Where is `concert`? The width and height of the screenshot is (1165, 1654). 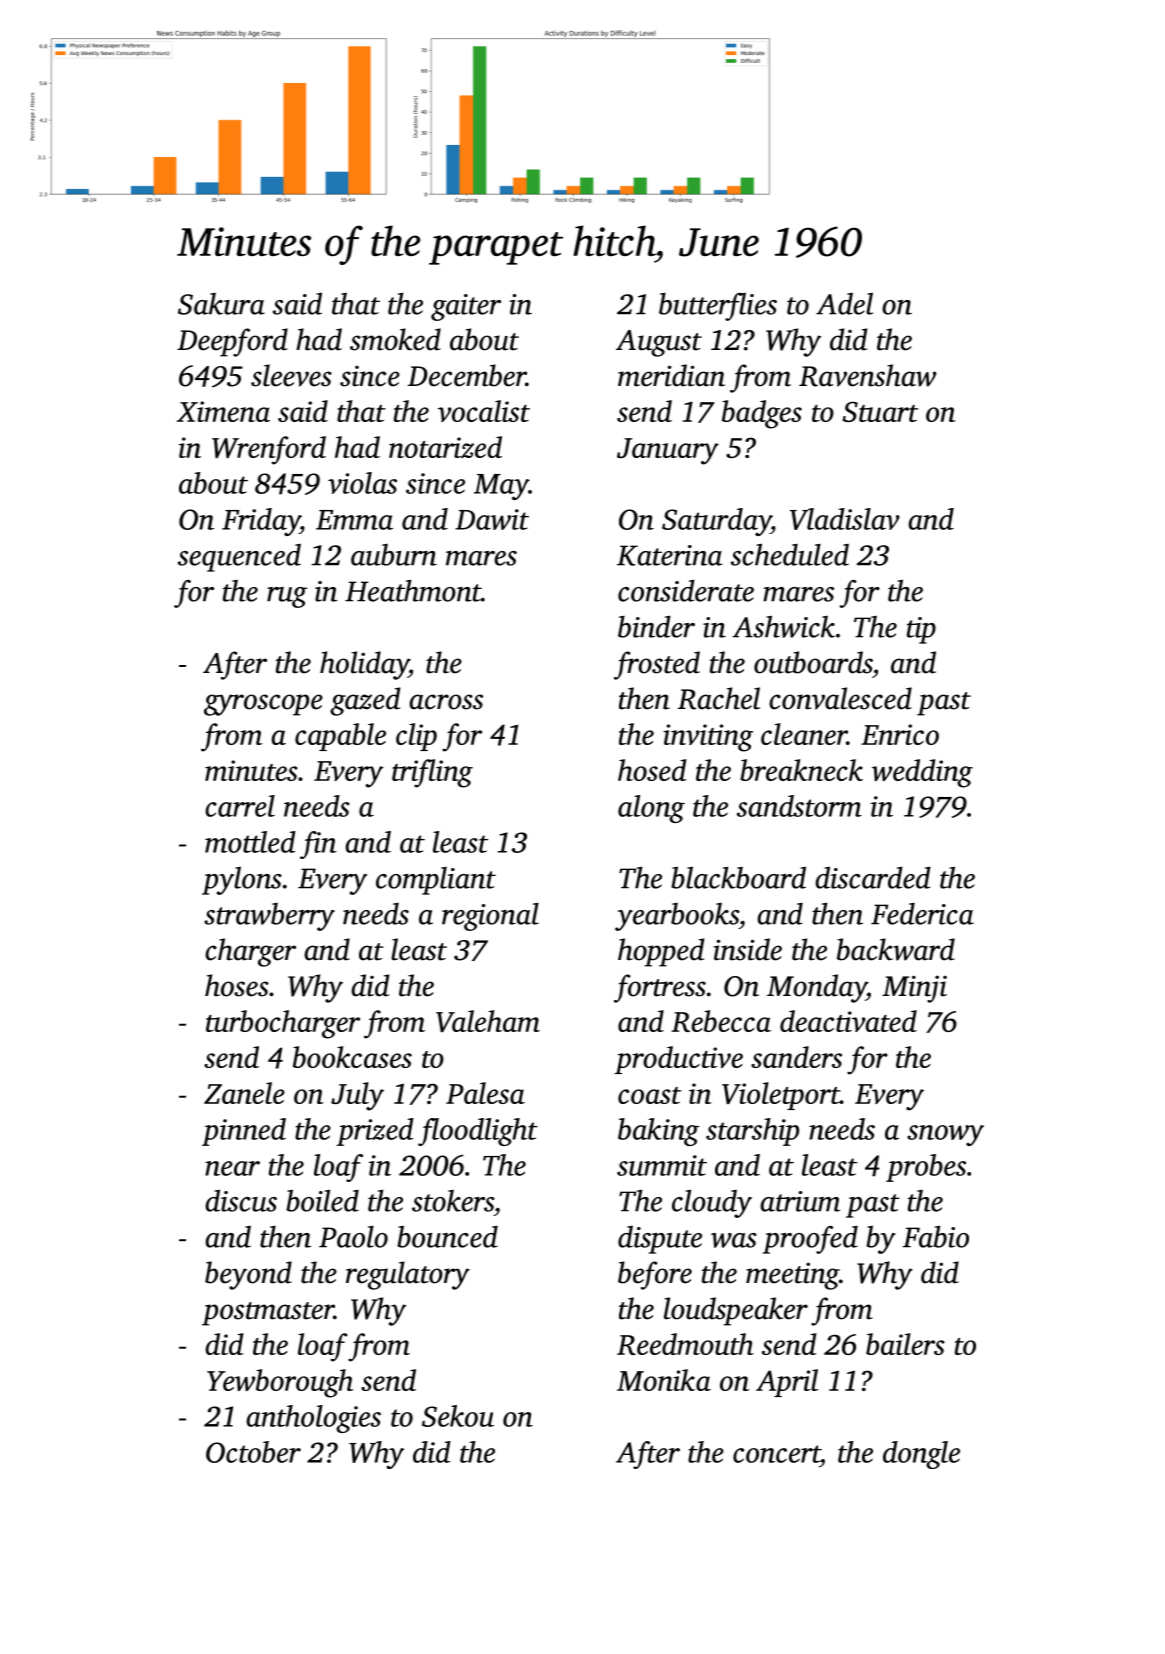 concert is located at coordinates (776, 1454).
